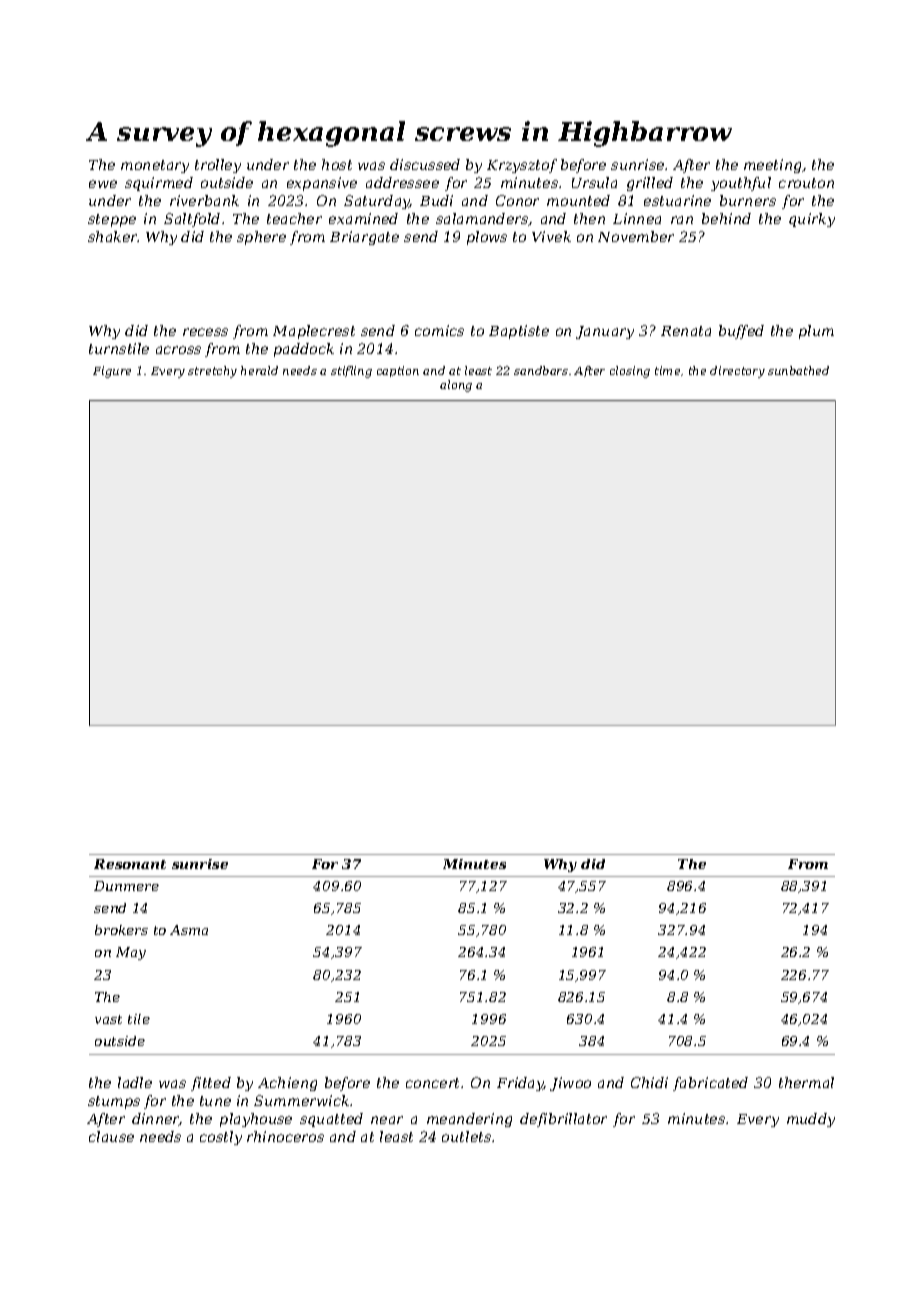  I want to click on clause, so click(111, 1136).
